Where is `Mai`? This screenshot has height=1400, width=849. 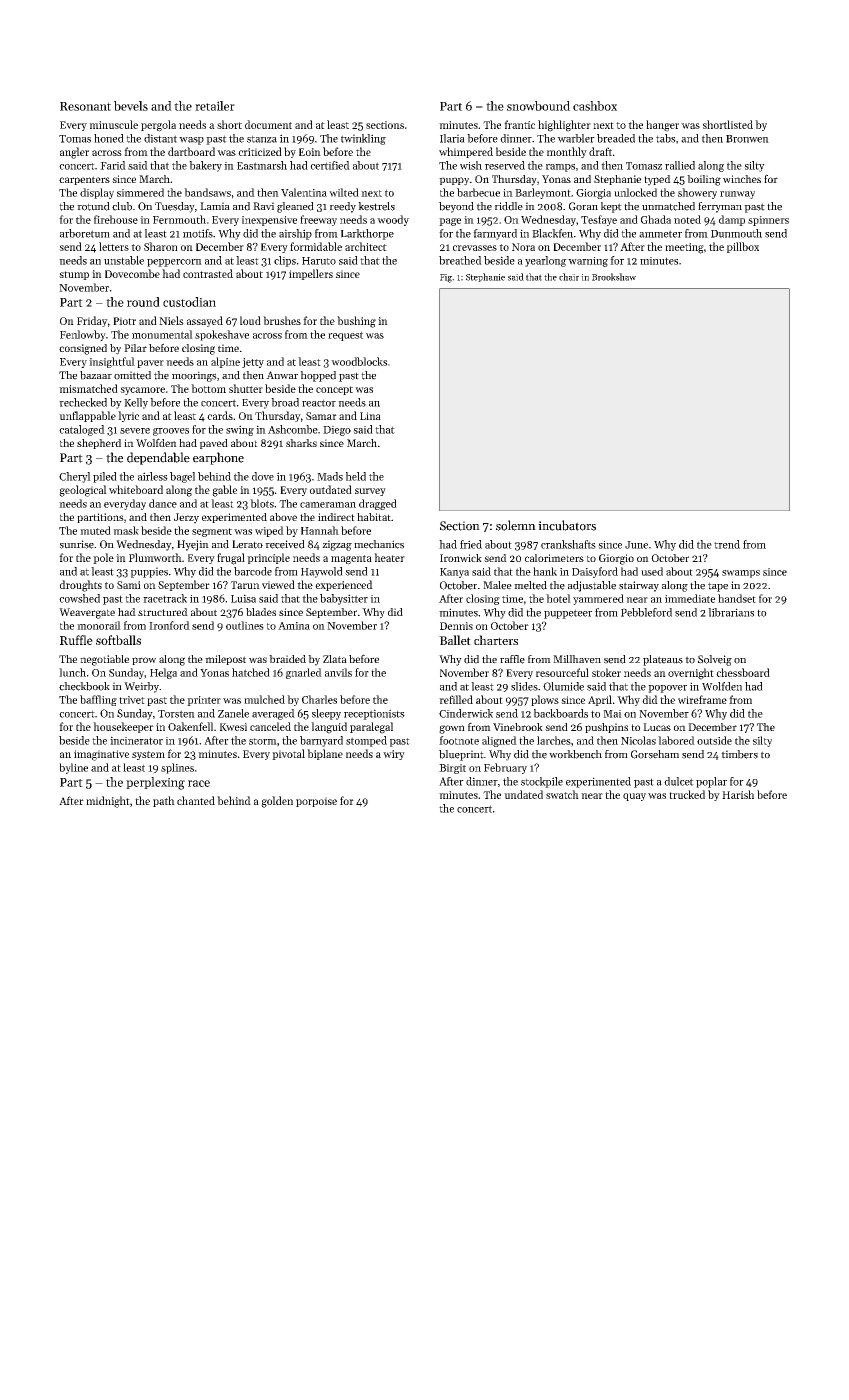 Mai is located at coordinates (612, 714).
